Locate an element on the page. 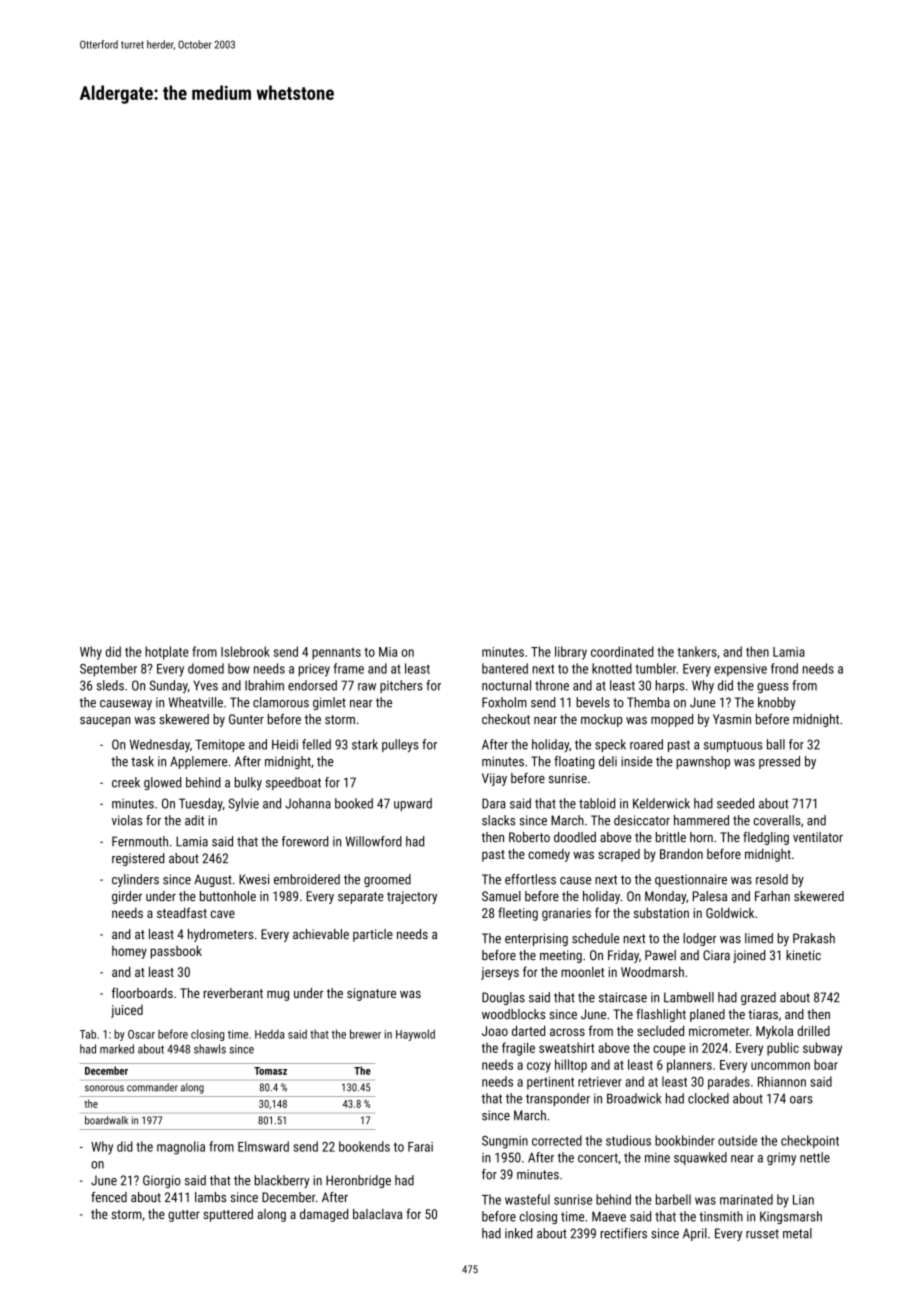 The image size is (924, 1308). bookends is located at coordinates (364, 1146).
